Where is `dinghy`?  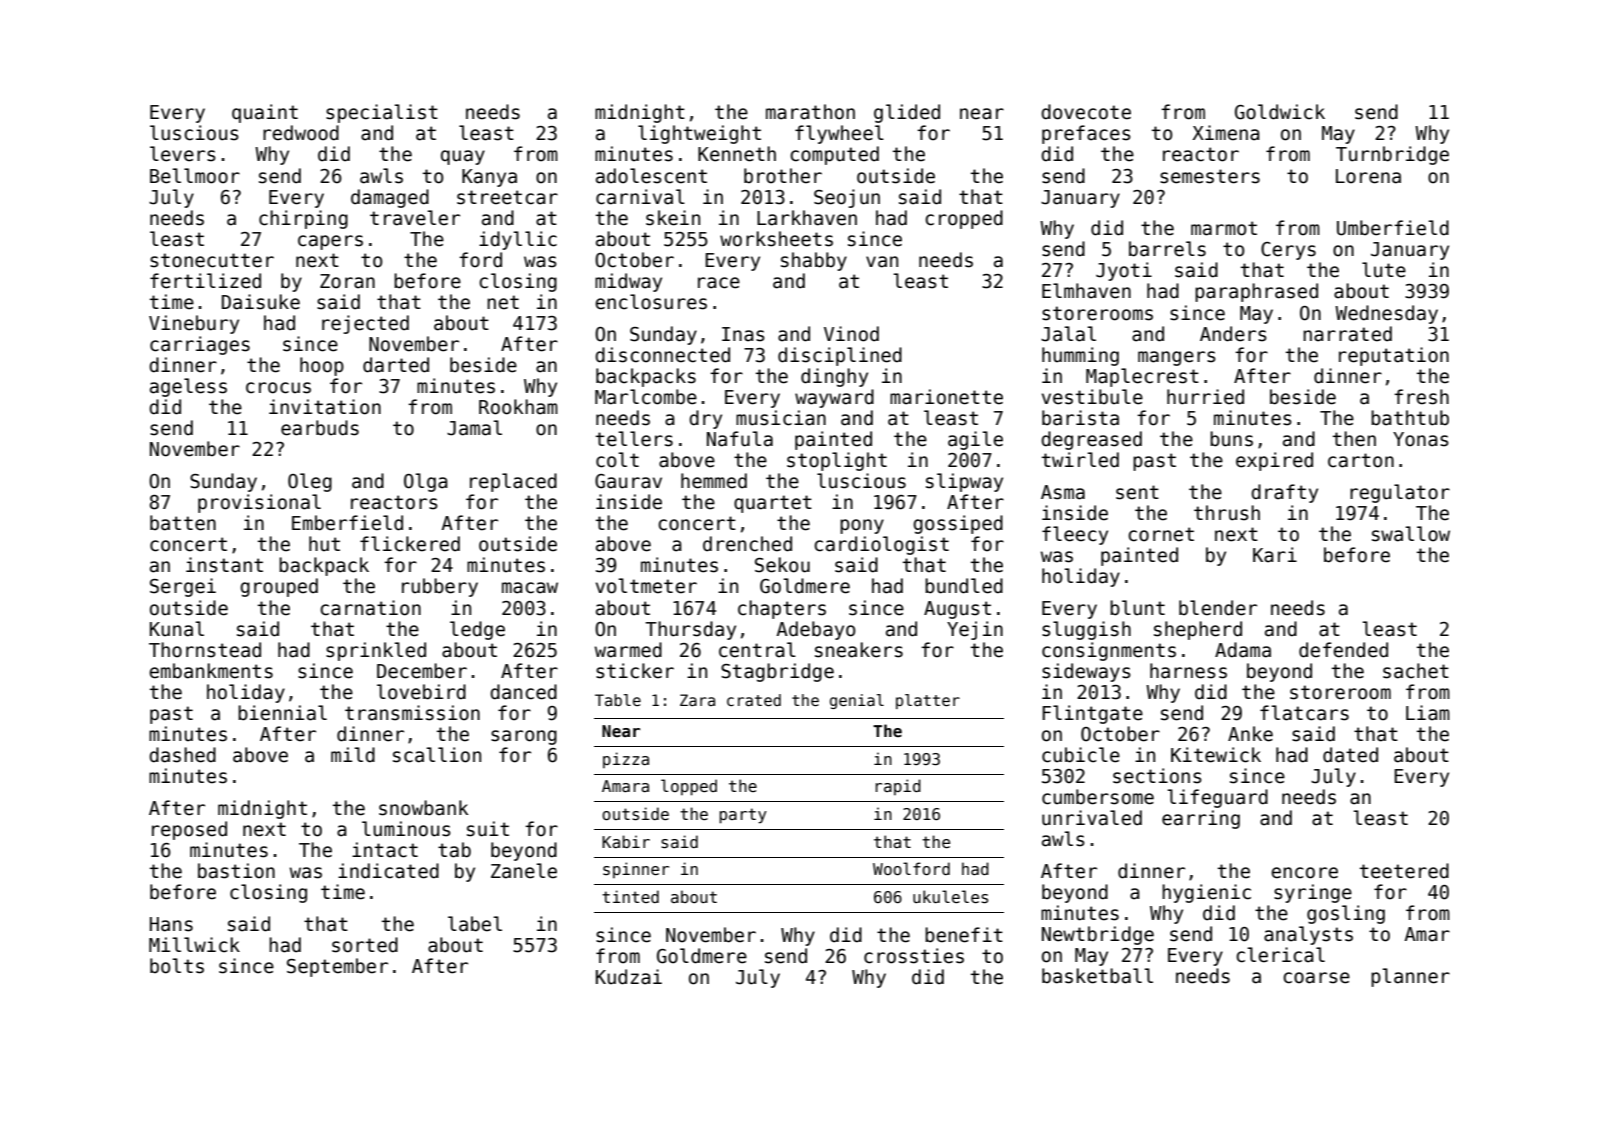
dinghy is located at coordinates (834, 377).
